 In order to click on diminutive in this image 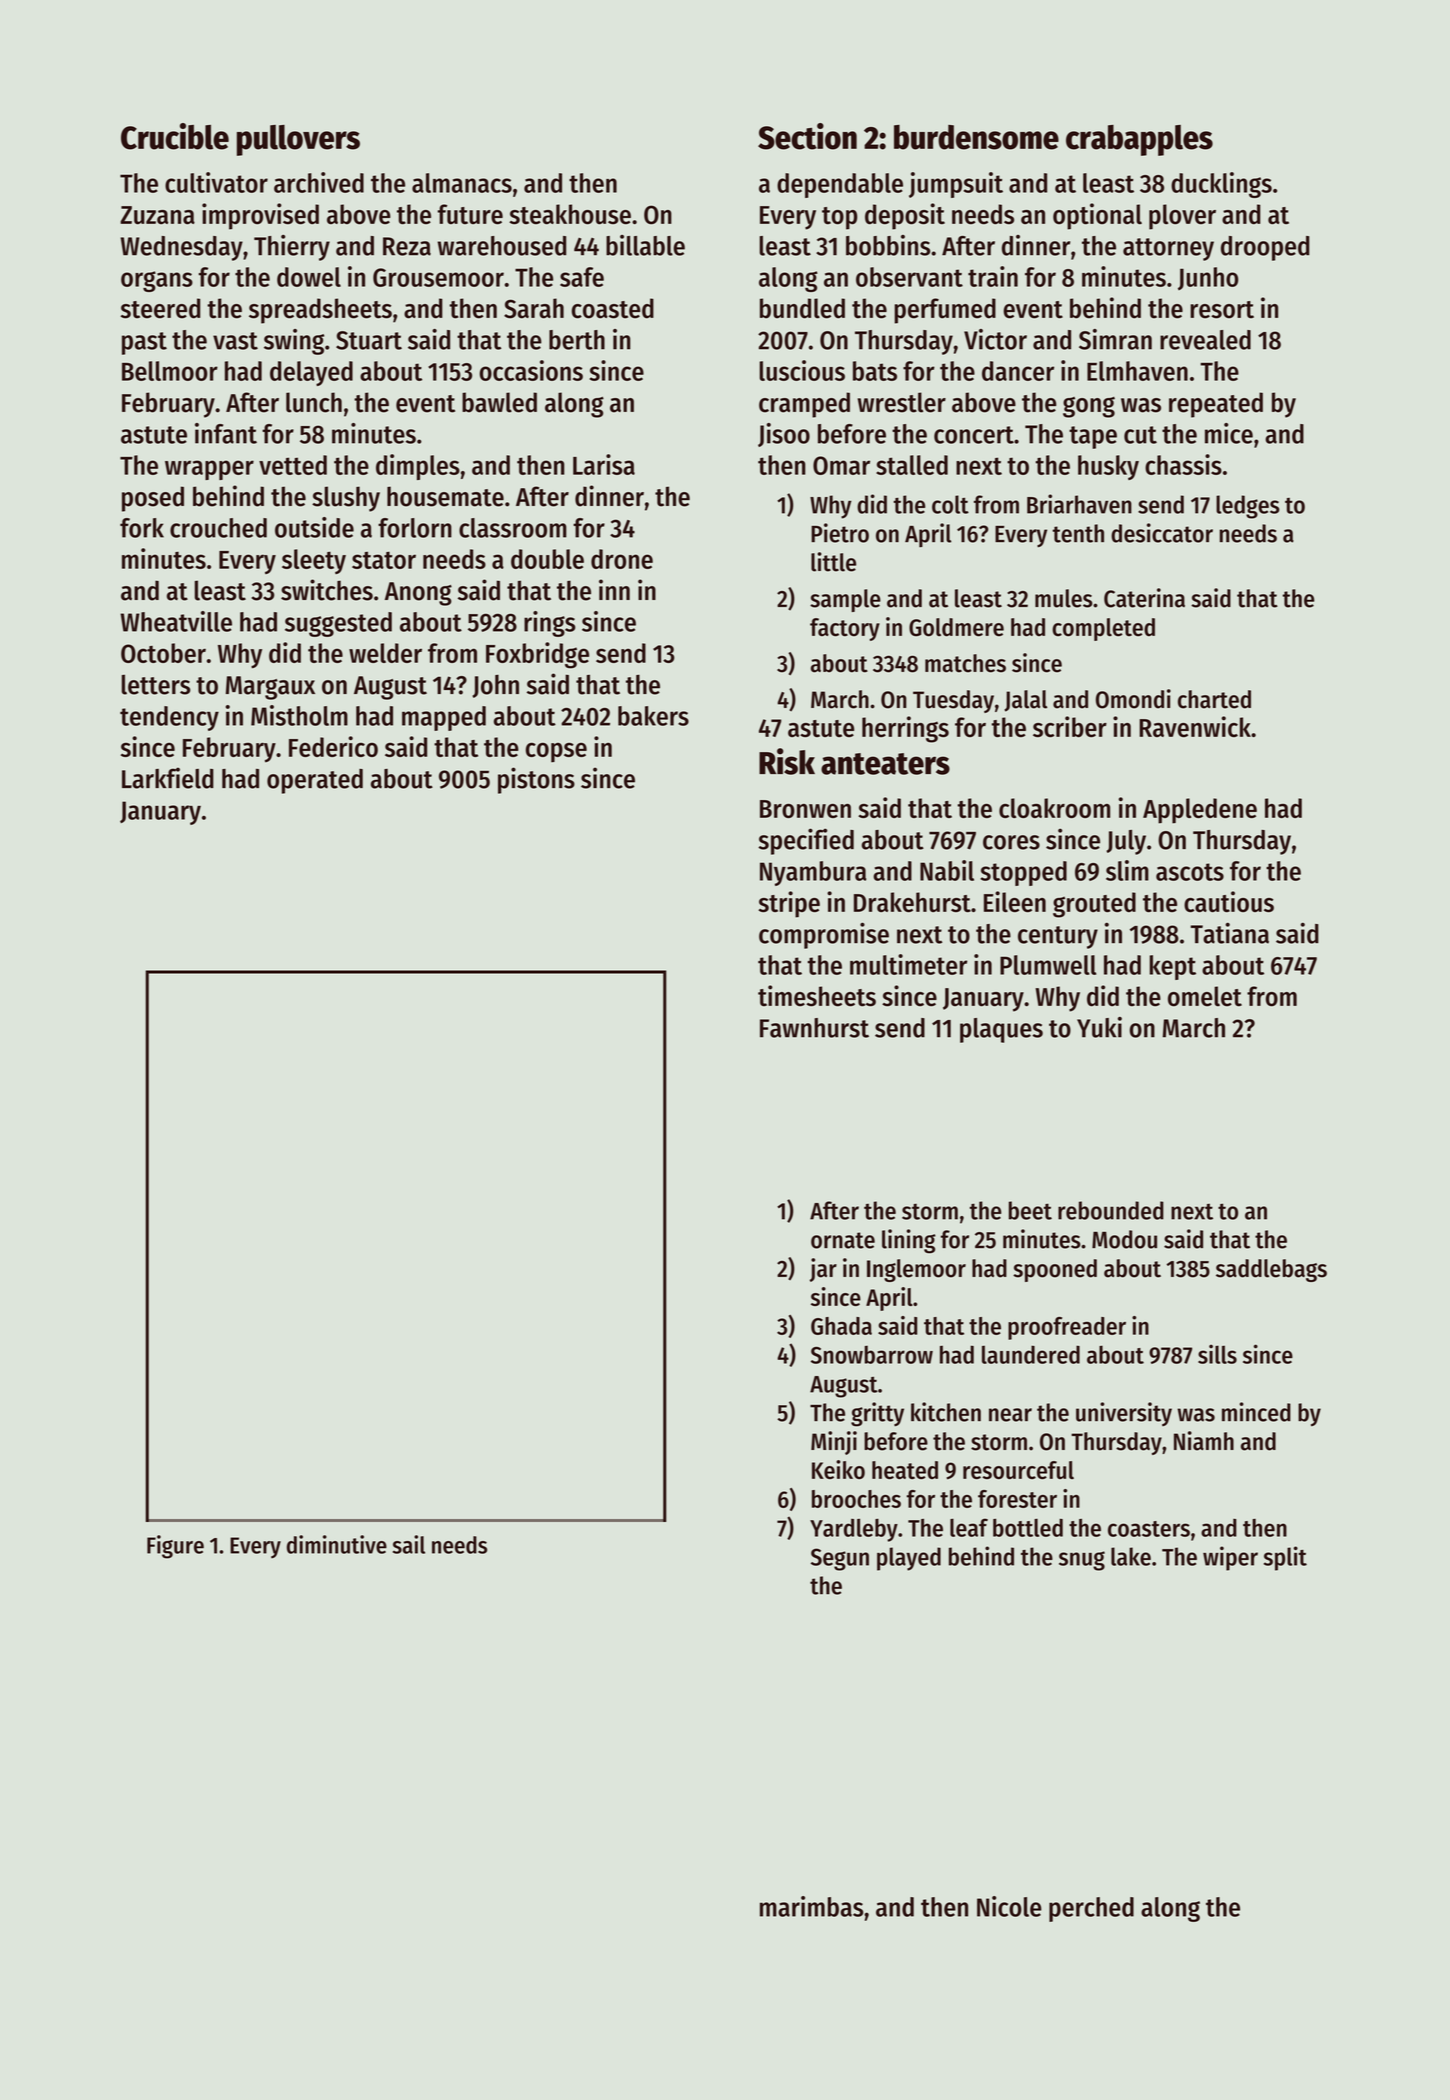, I will do `click(337, 1544)`.
